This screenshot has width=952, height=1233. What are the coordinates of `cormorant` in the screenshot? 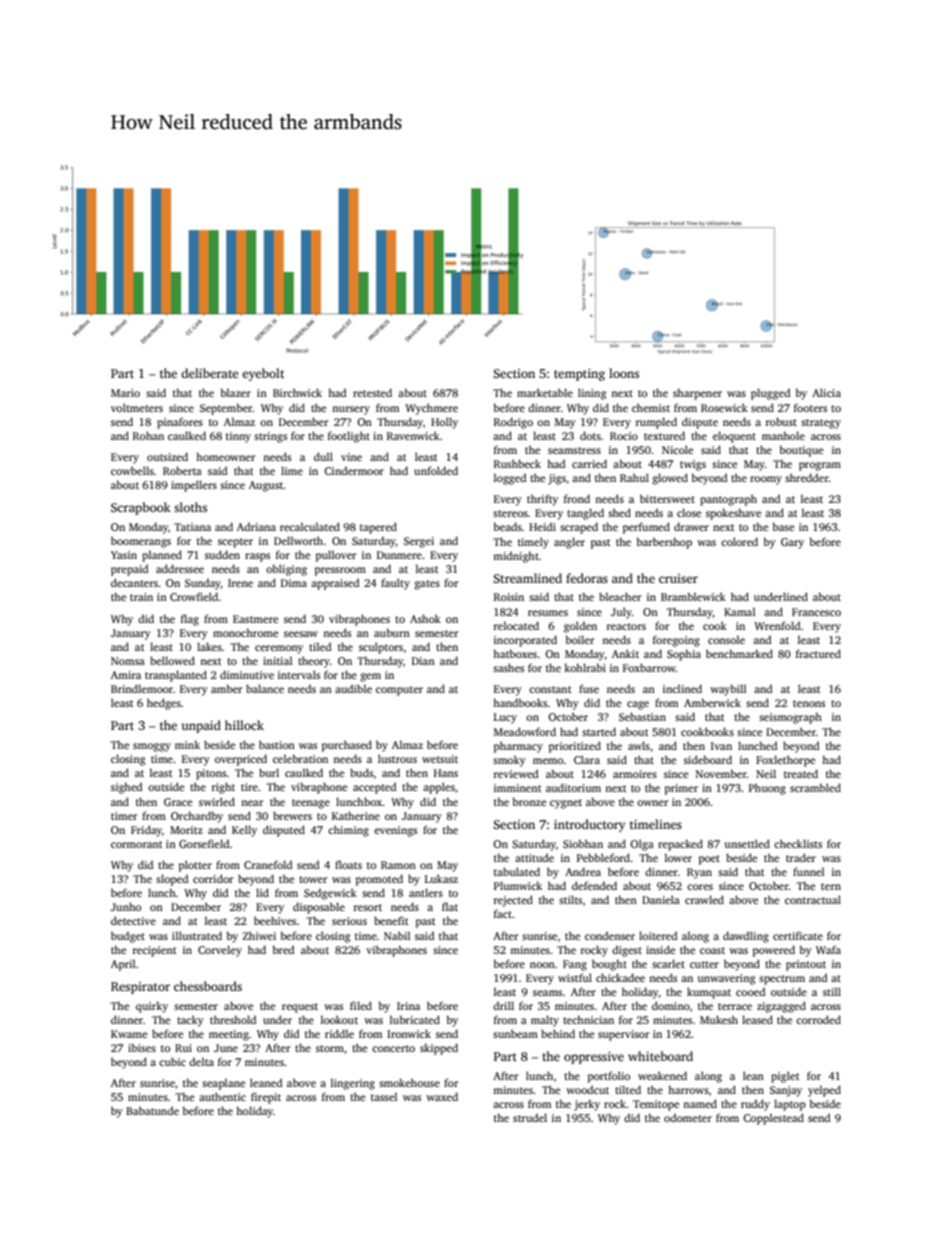 It's located at (136, 844).
